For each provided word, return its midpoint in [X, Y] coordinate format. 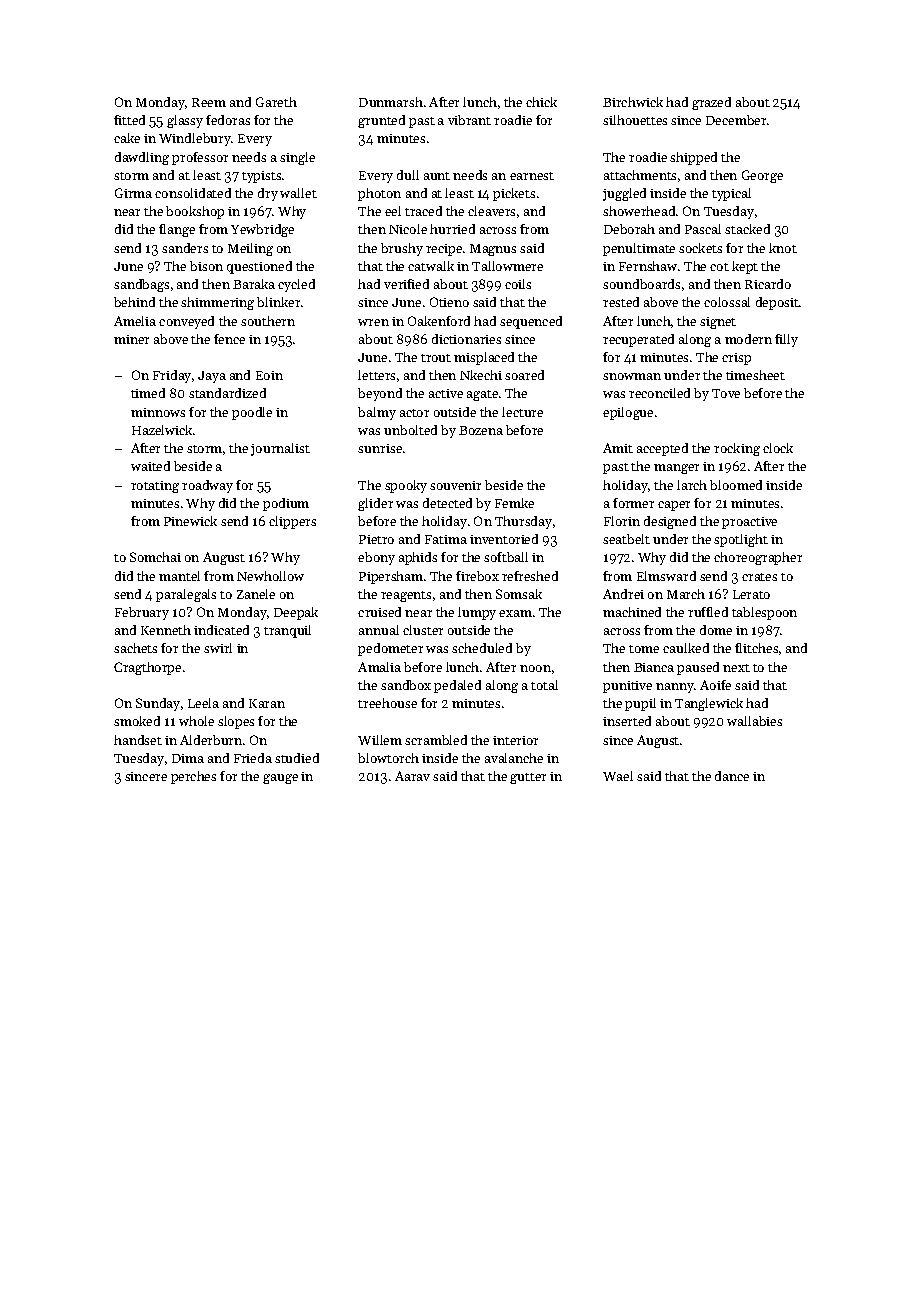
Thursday [523, 522]
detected [447, 503]
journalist [280, 449]
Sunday [158, 704]
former [633, 503]
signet [718, 323]
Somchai [155, 557]
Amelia [135, 321]
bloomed [736, 485]
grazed [711, 103]
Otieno [449, 302]
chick [541, 102]
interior [515, 740]
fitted [129, 120]
